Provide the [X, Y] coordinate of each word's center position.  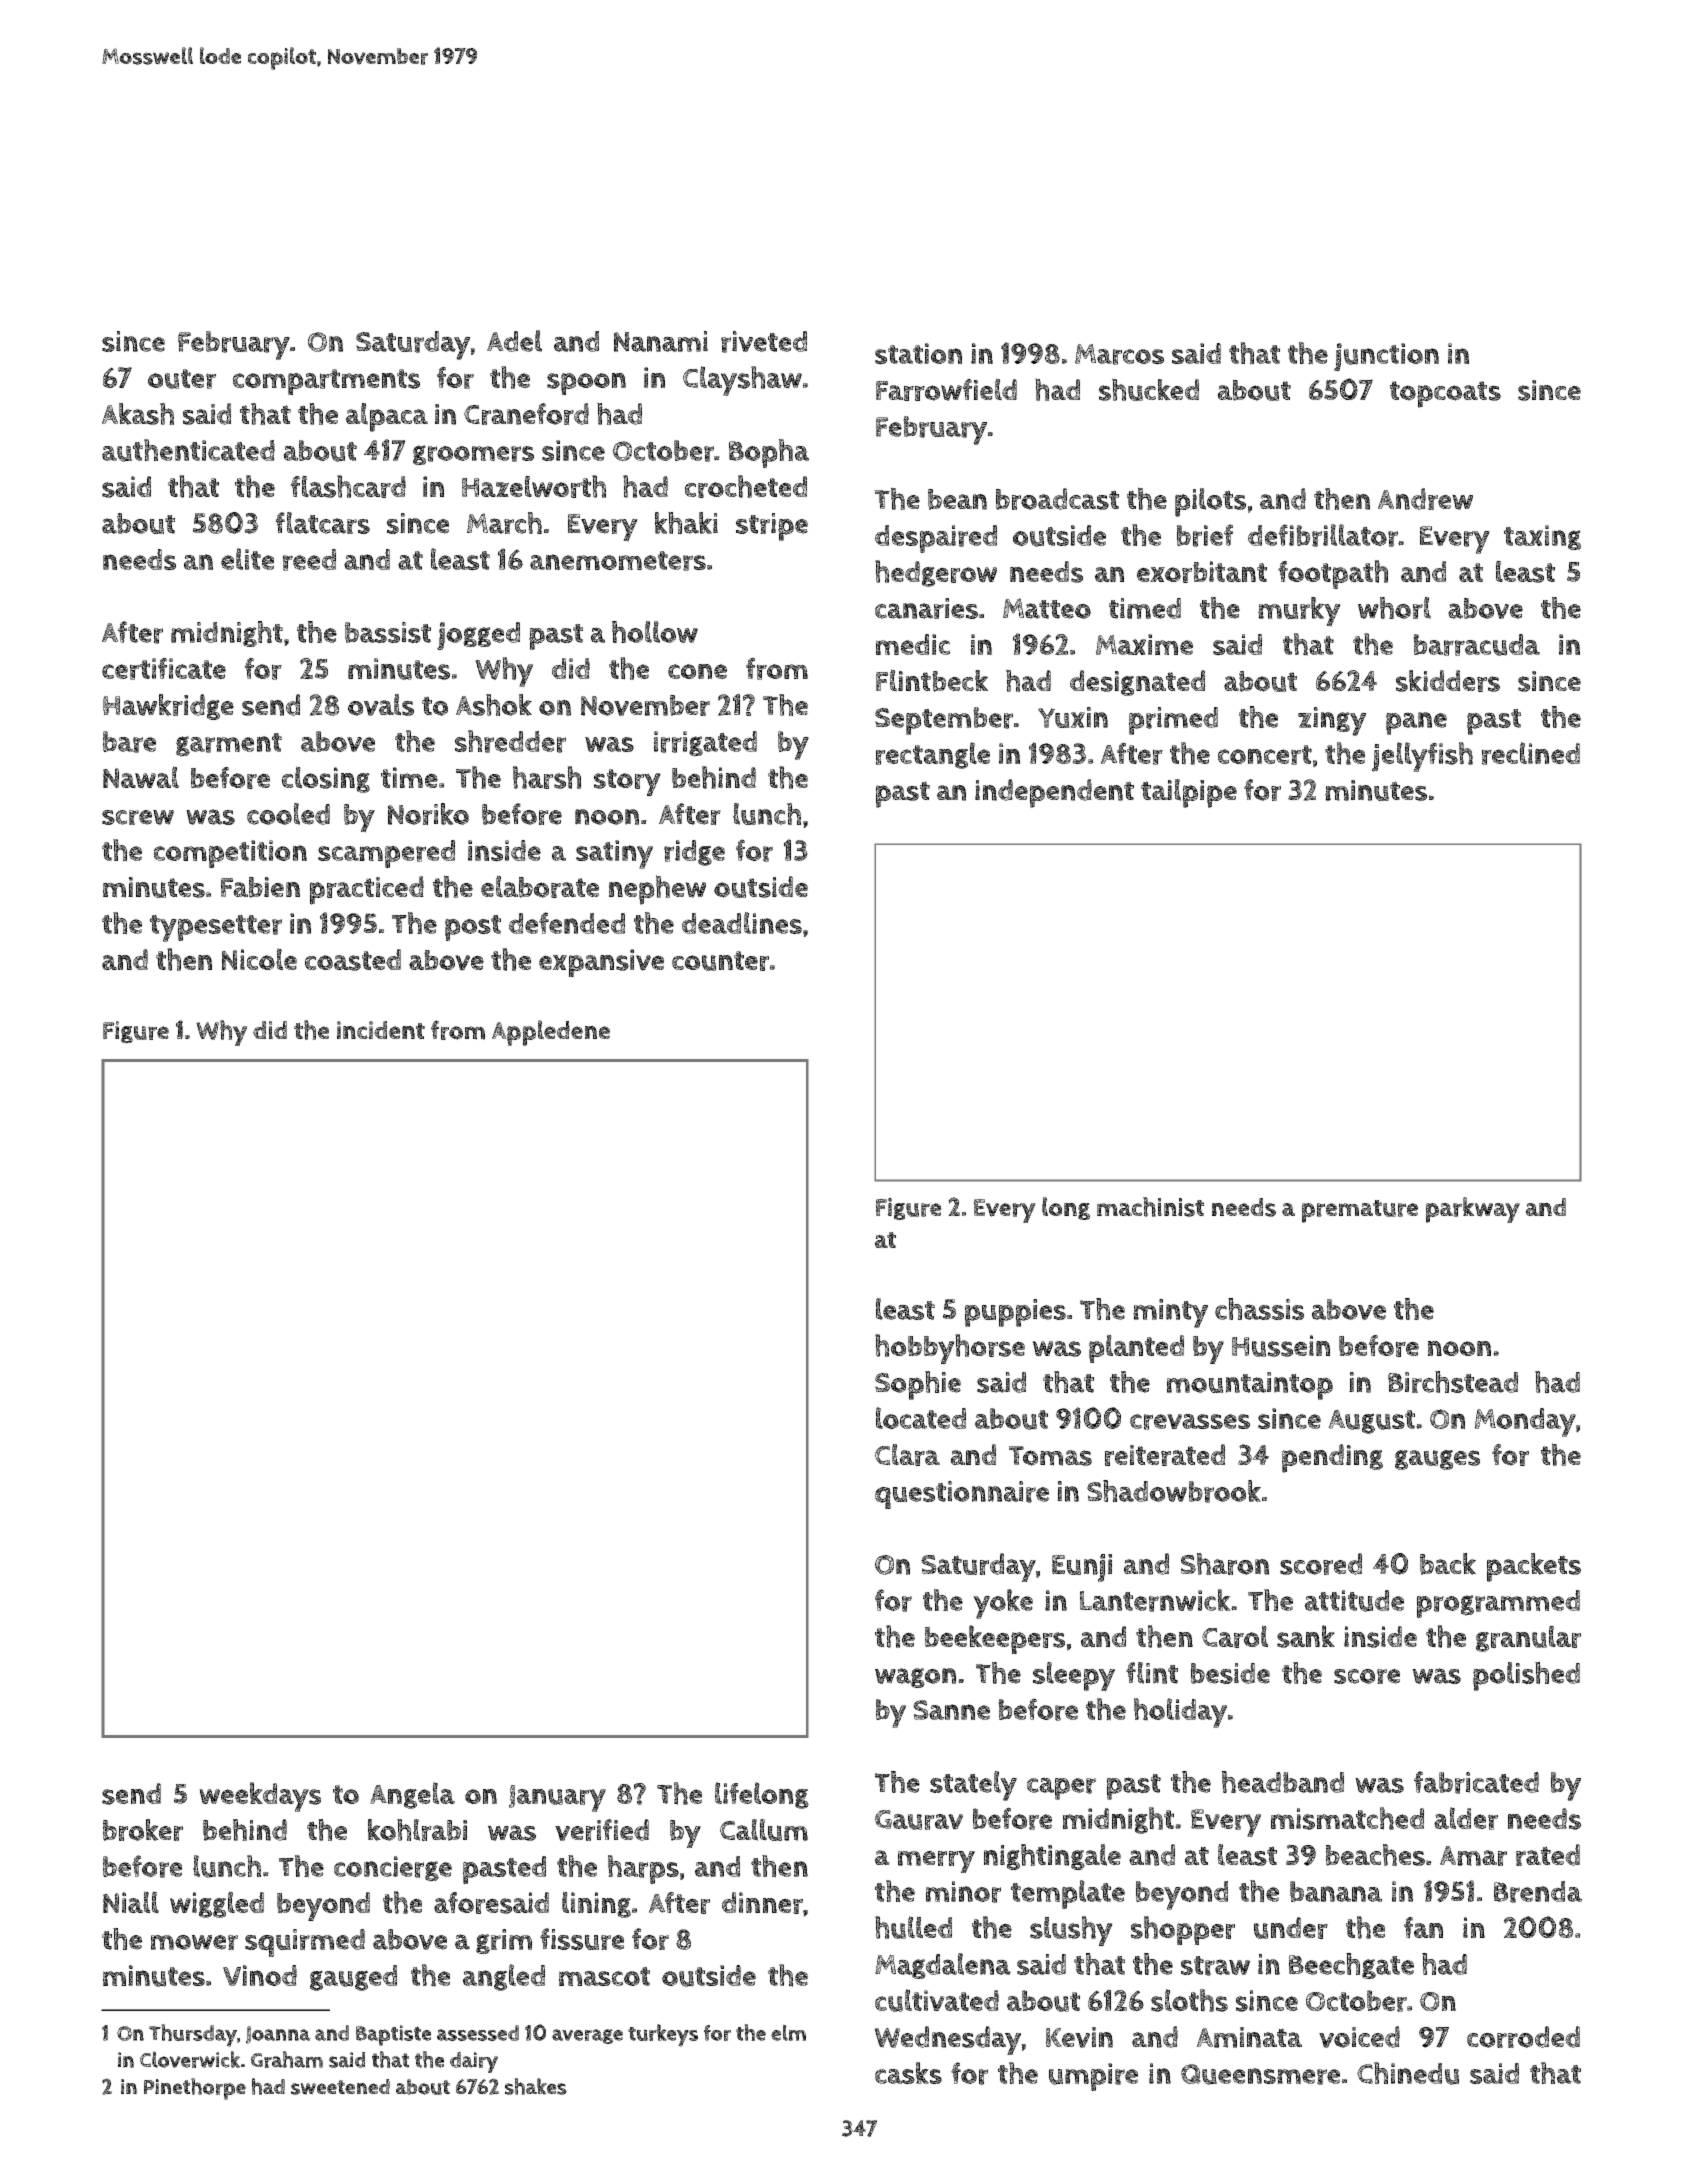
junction [1386, 357]
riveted [764, 342]
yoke [1003, 1604]
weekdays [260, 1797]
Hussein [1281, 1346]
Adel [514, 341]
